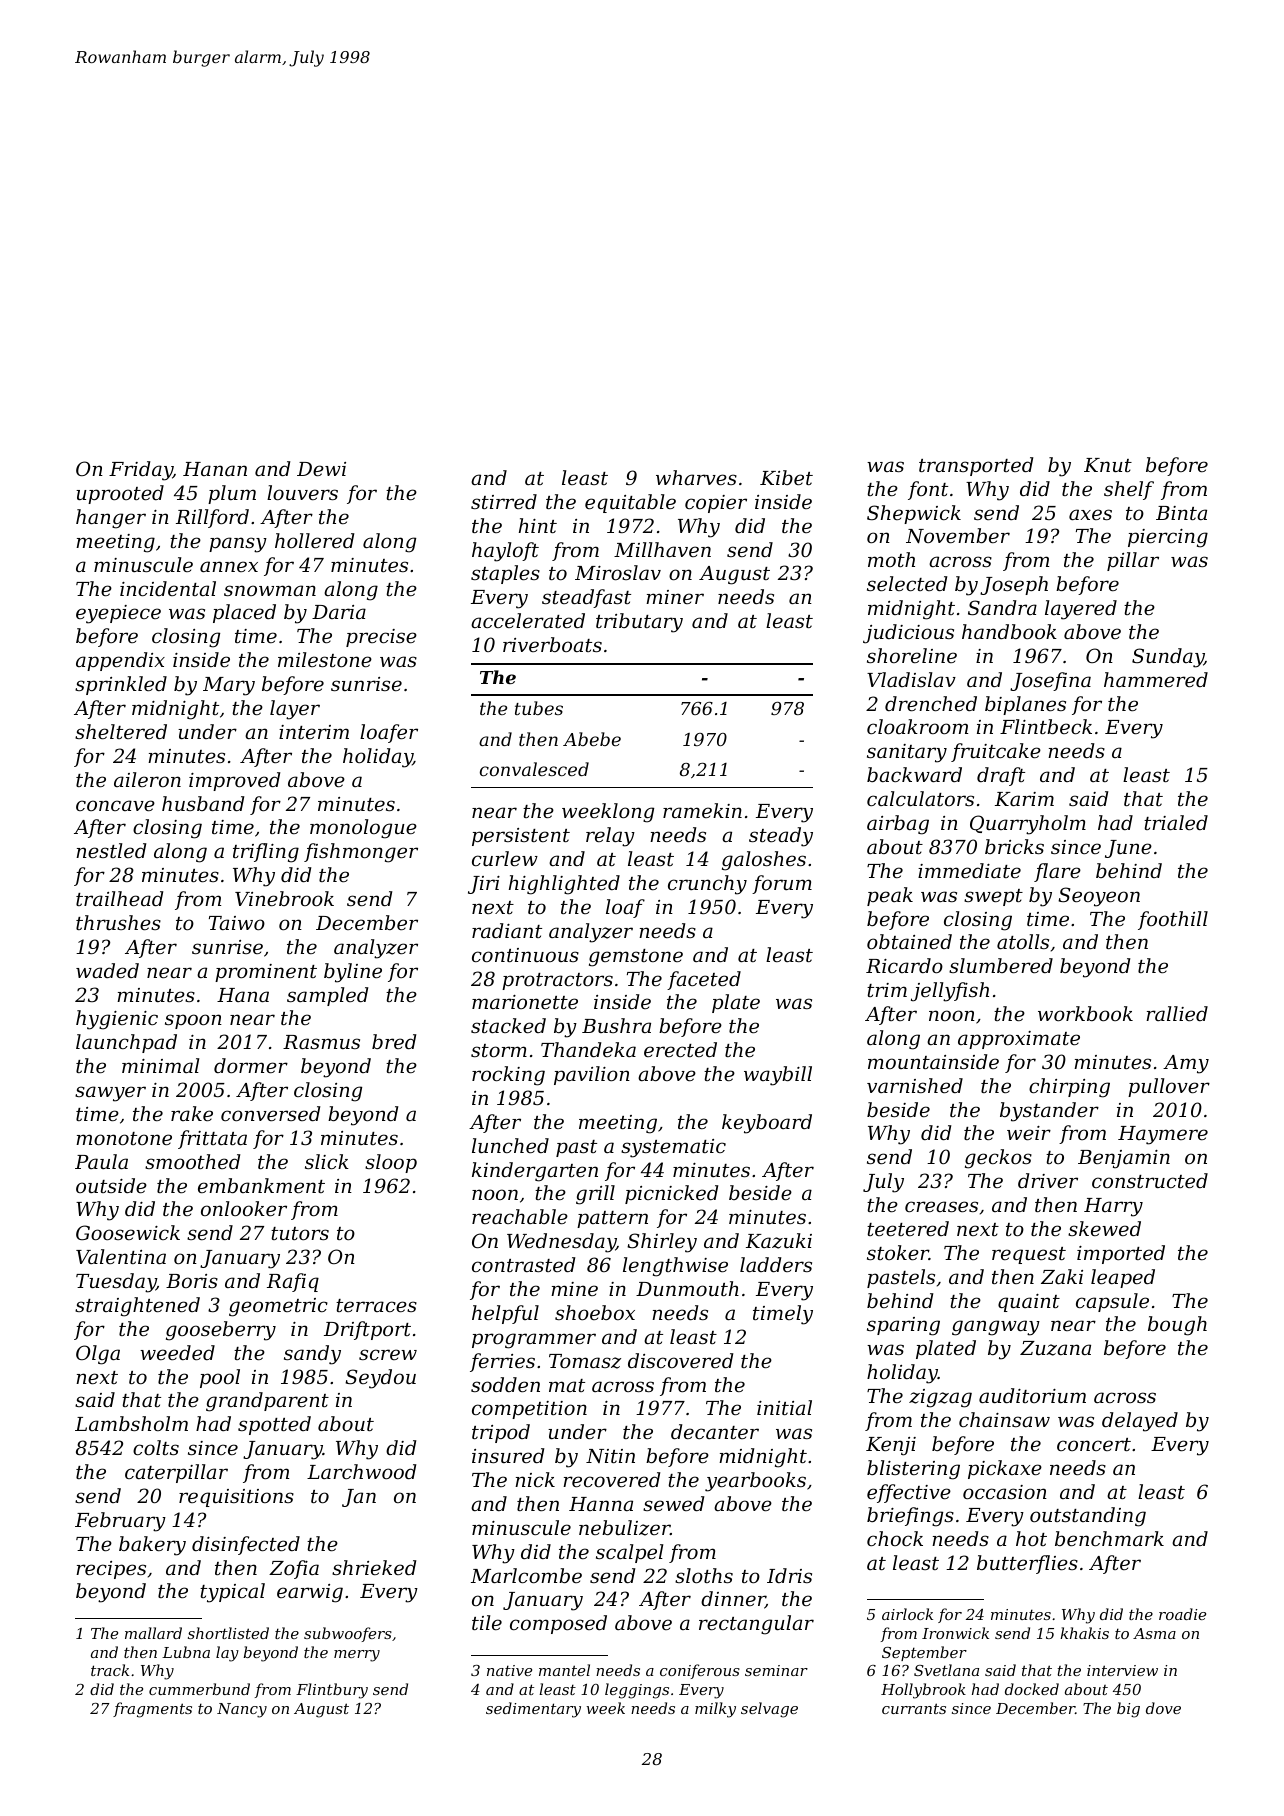  Describe the element at coordinates (1173, 920) in the document. I see `foothill` at that location.
